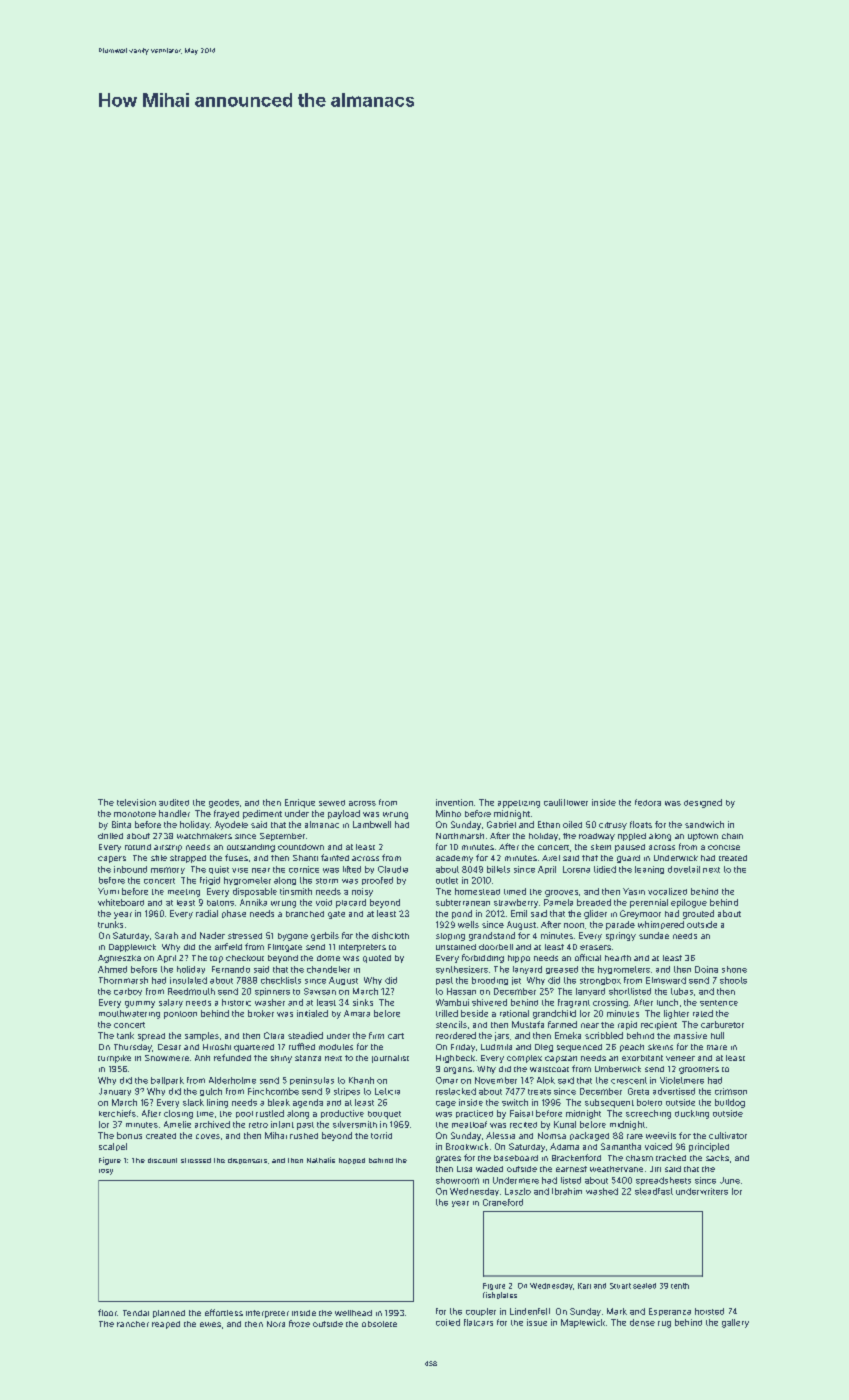 The height and width of the document is (1400, 849). Describe the element at coordinates (276, 1324) in the document. I see `Nora` at that location.
